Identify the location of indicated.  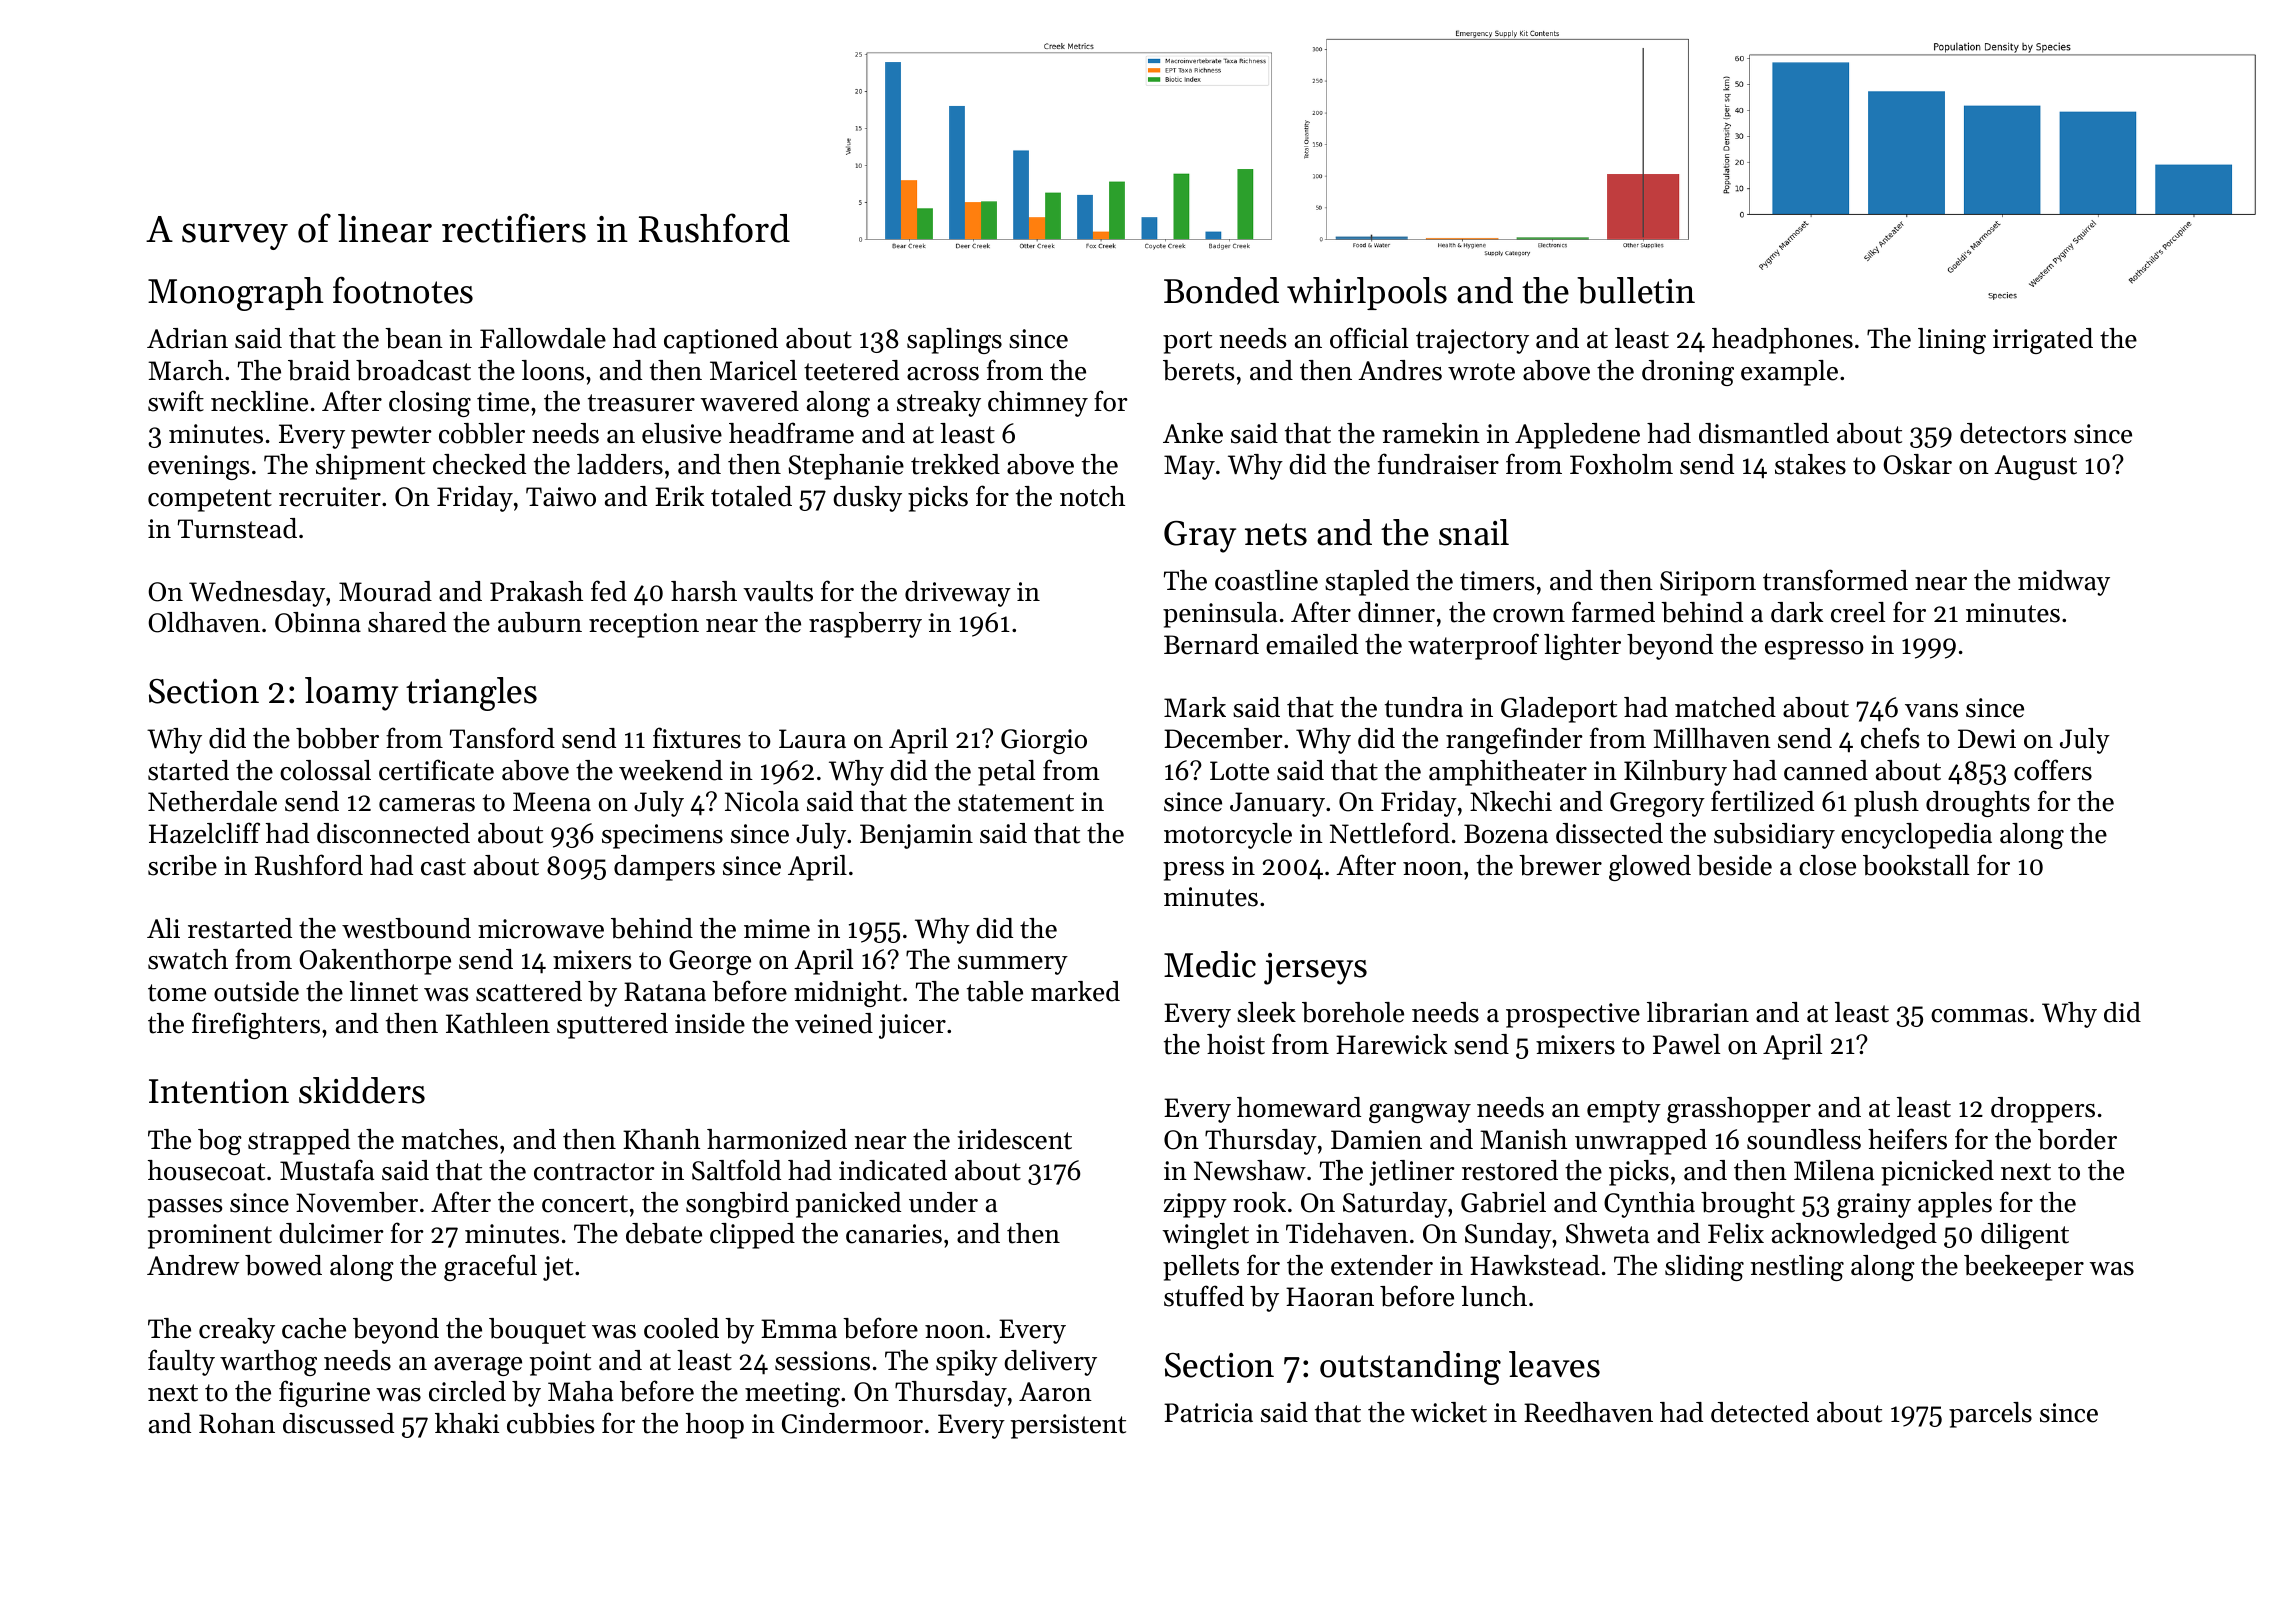
(893, 1170).
